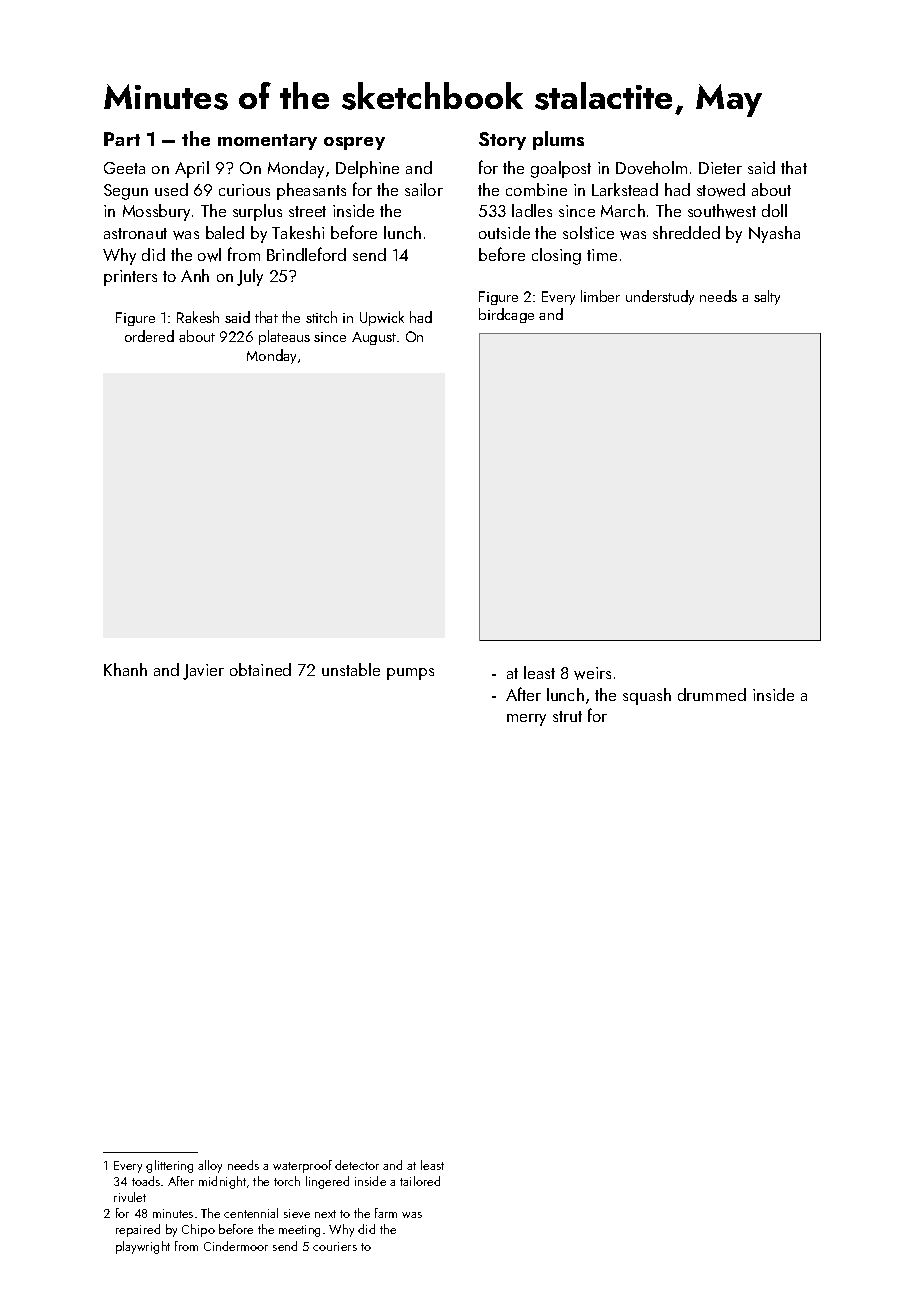 This document has height=1308, width=924. Describe the element at coordinates (260, 669) in the document. I see `obtained` at that location.
